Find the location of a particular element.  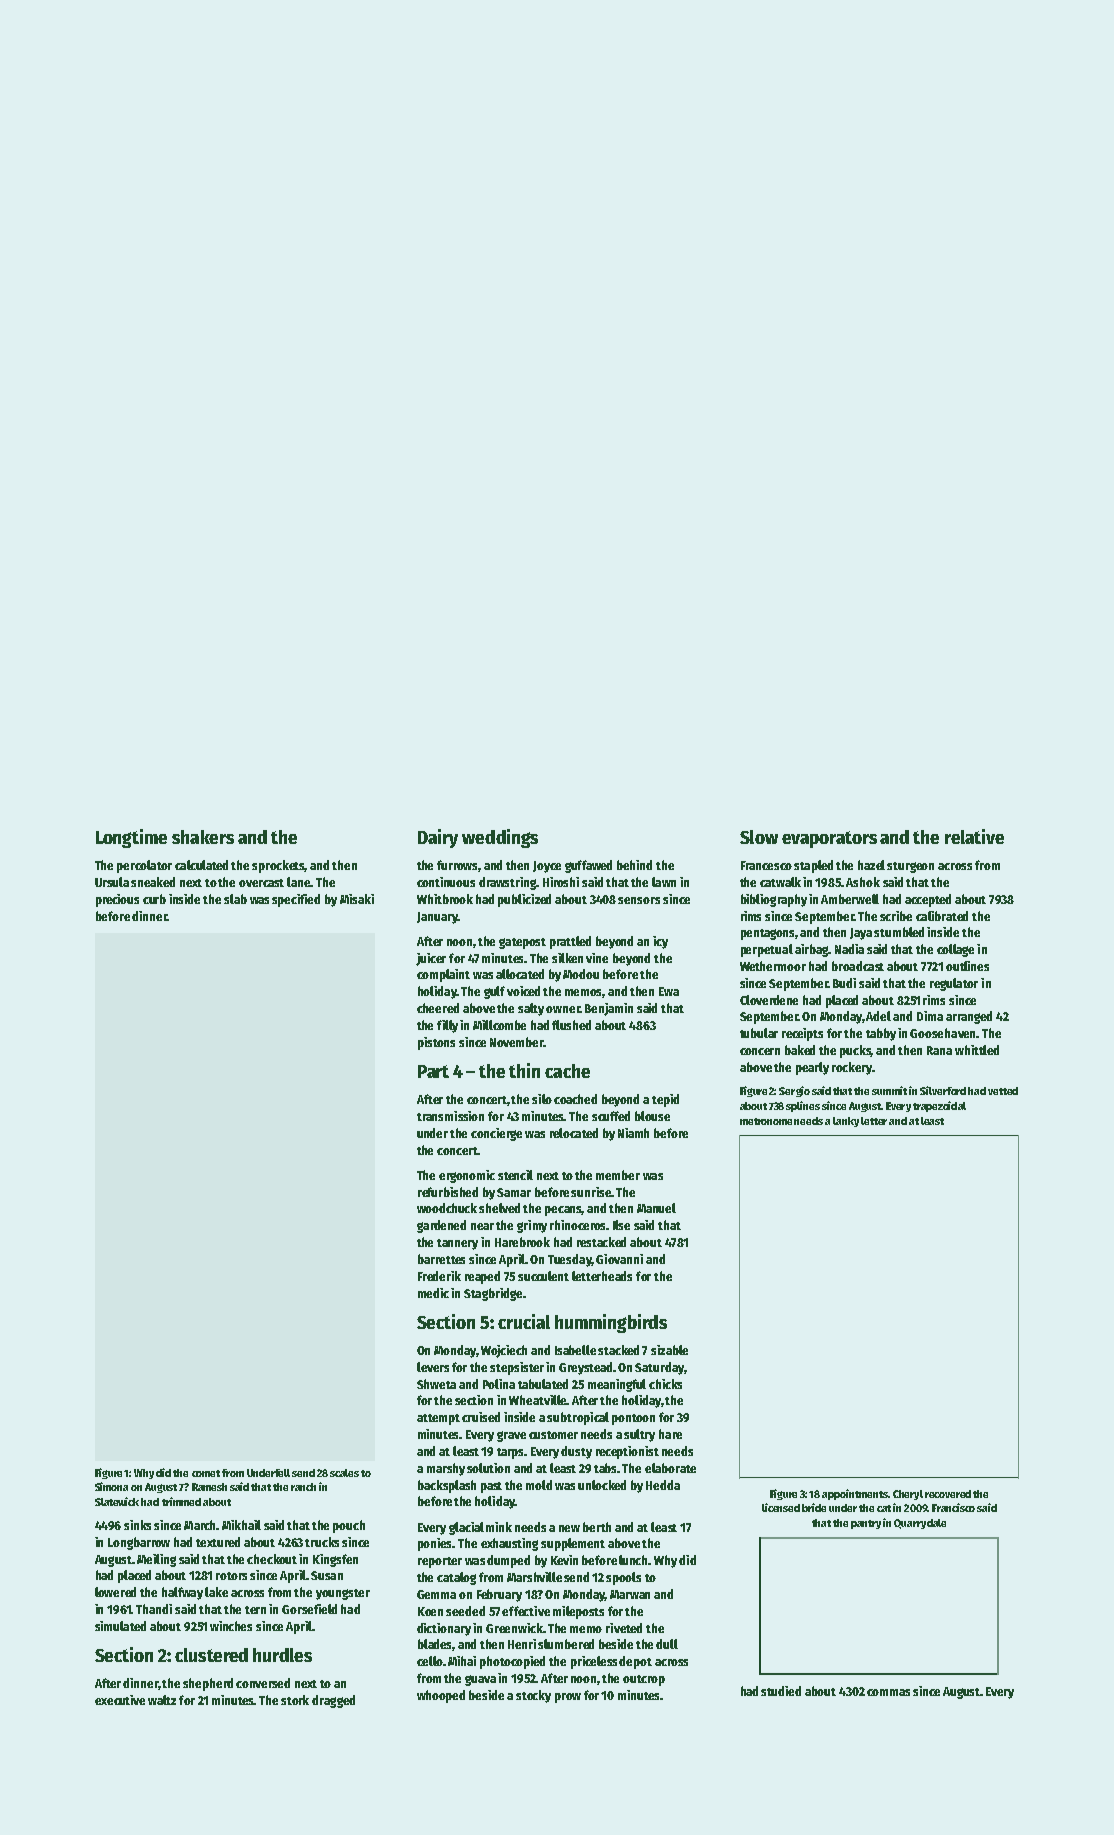

dragged is located at coordinates (333, 1701).
